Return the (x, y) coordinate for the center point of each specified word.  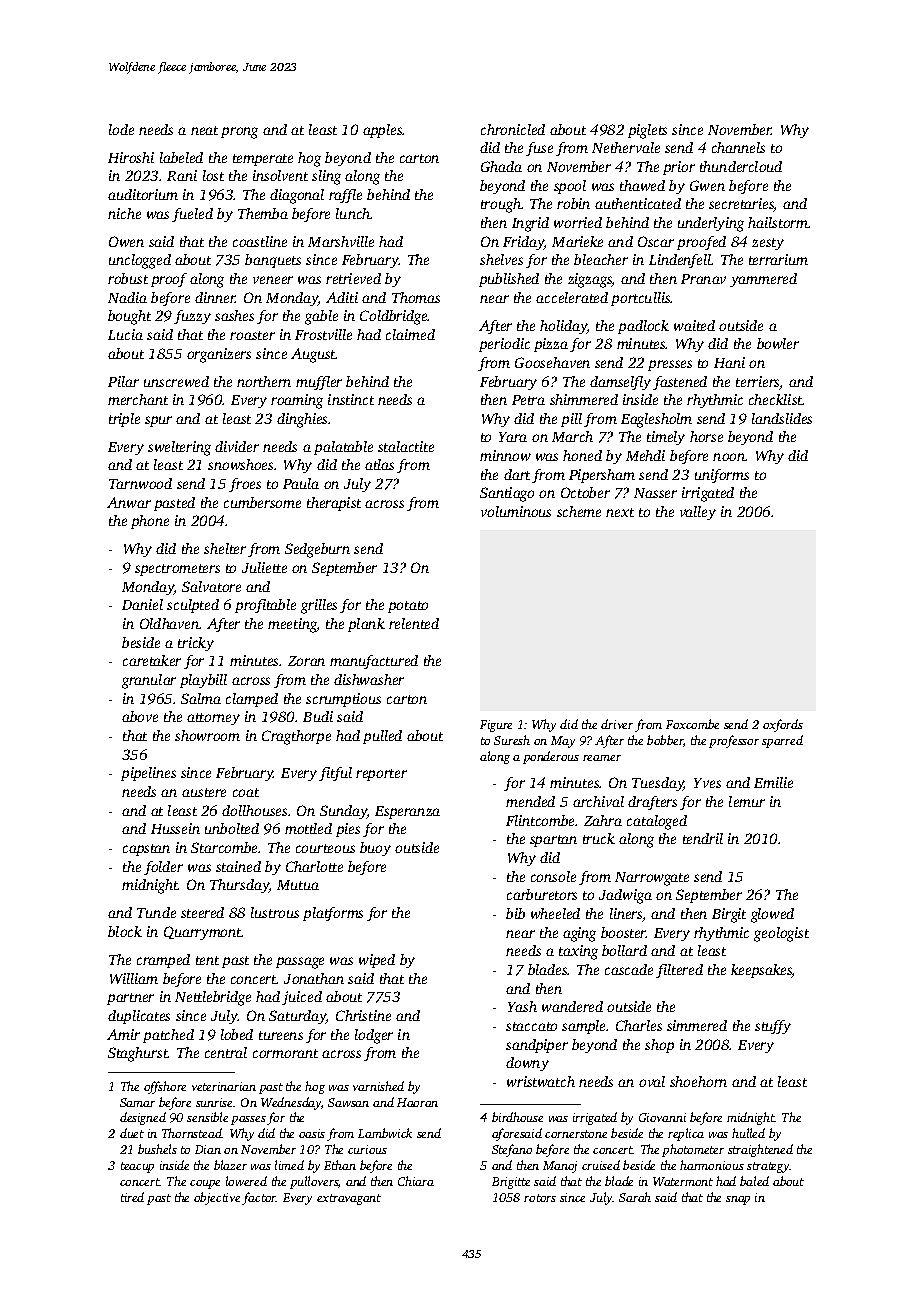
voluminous (516, 511)
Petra (528, 400)
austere (204, 792)
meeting (292, 625)
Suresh (512, 740)
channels (738, 147)
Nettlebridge (213, 998)
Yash (522, 1006)
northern (264, 381)
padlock (643, 327)
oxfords (783, 725)
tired (132, 1197)
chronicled (513, 129)
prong (239, 133)
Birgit (729, 915)
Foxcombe (692, 724)
